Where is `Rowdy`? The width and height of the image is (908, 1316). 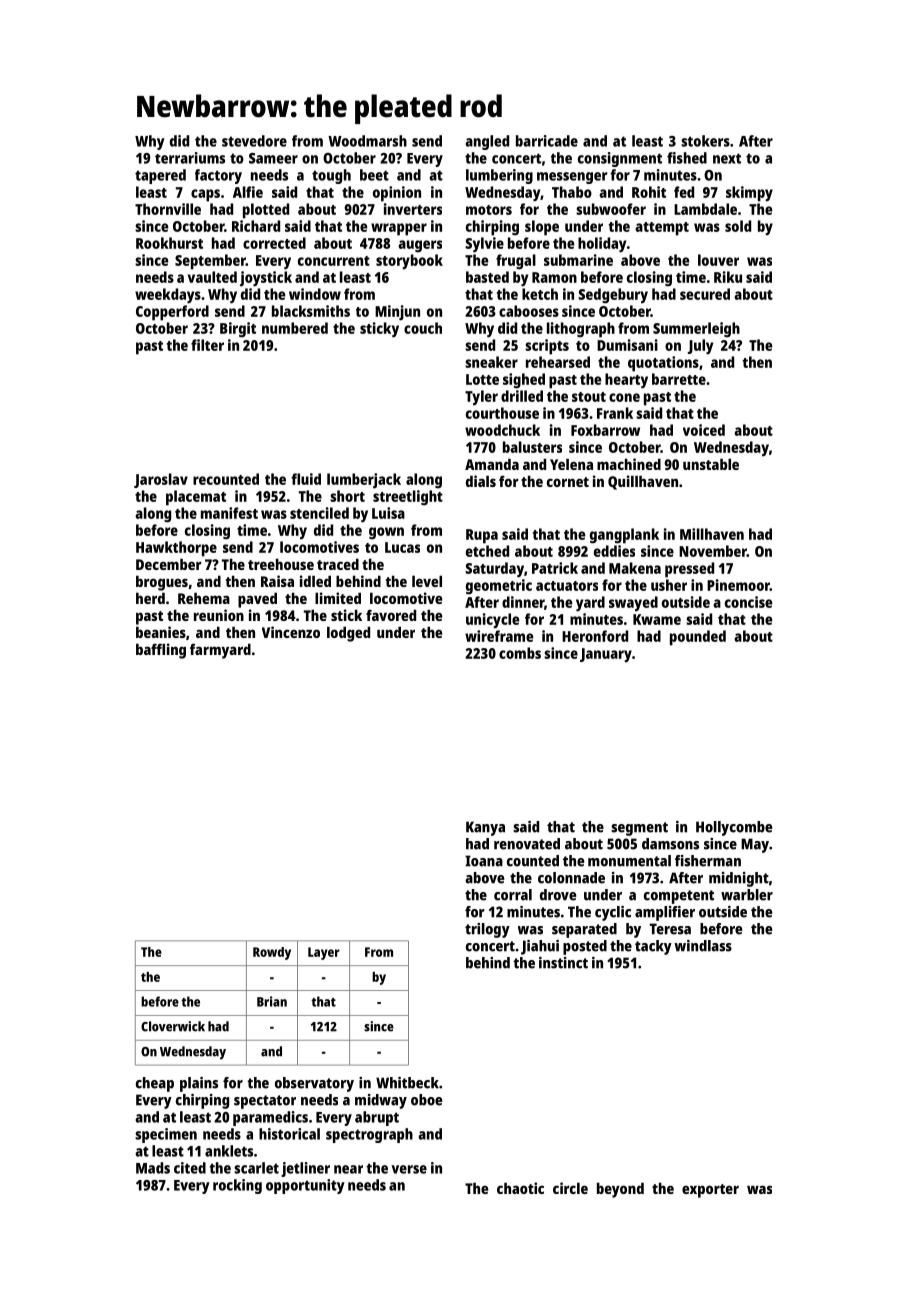 Rowdy is located at coordinates (272, 953).
